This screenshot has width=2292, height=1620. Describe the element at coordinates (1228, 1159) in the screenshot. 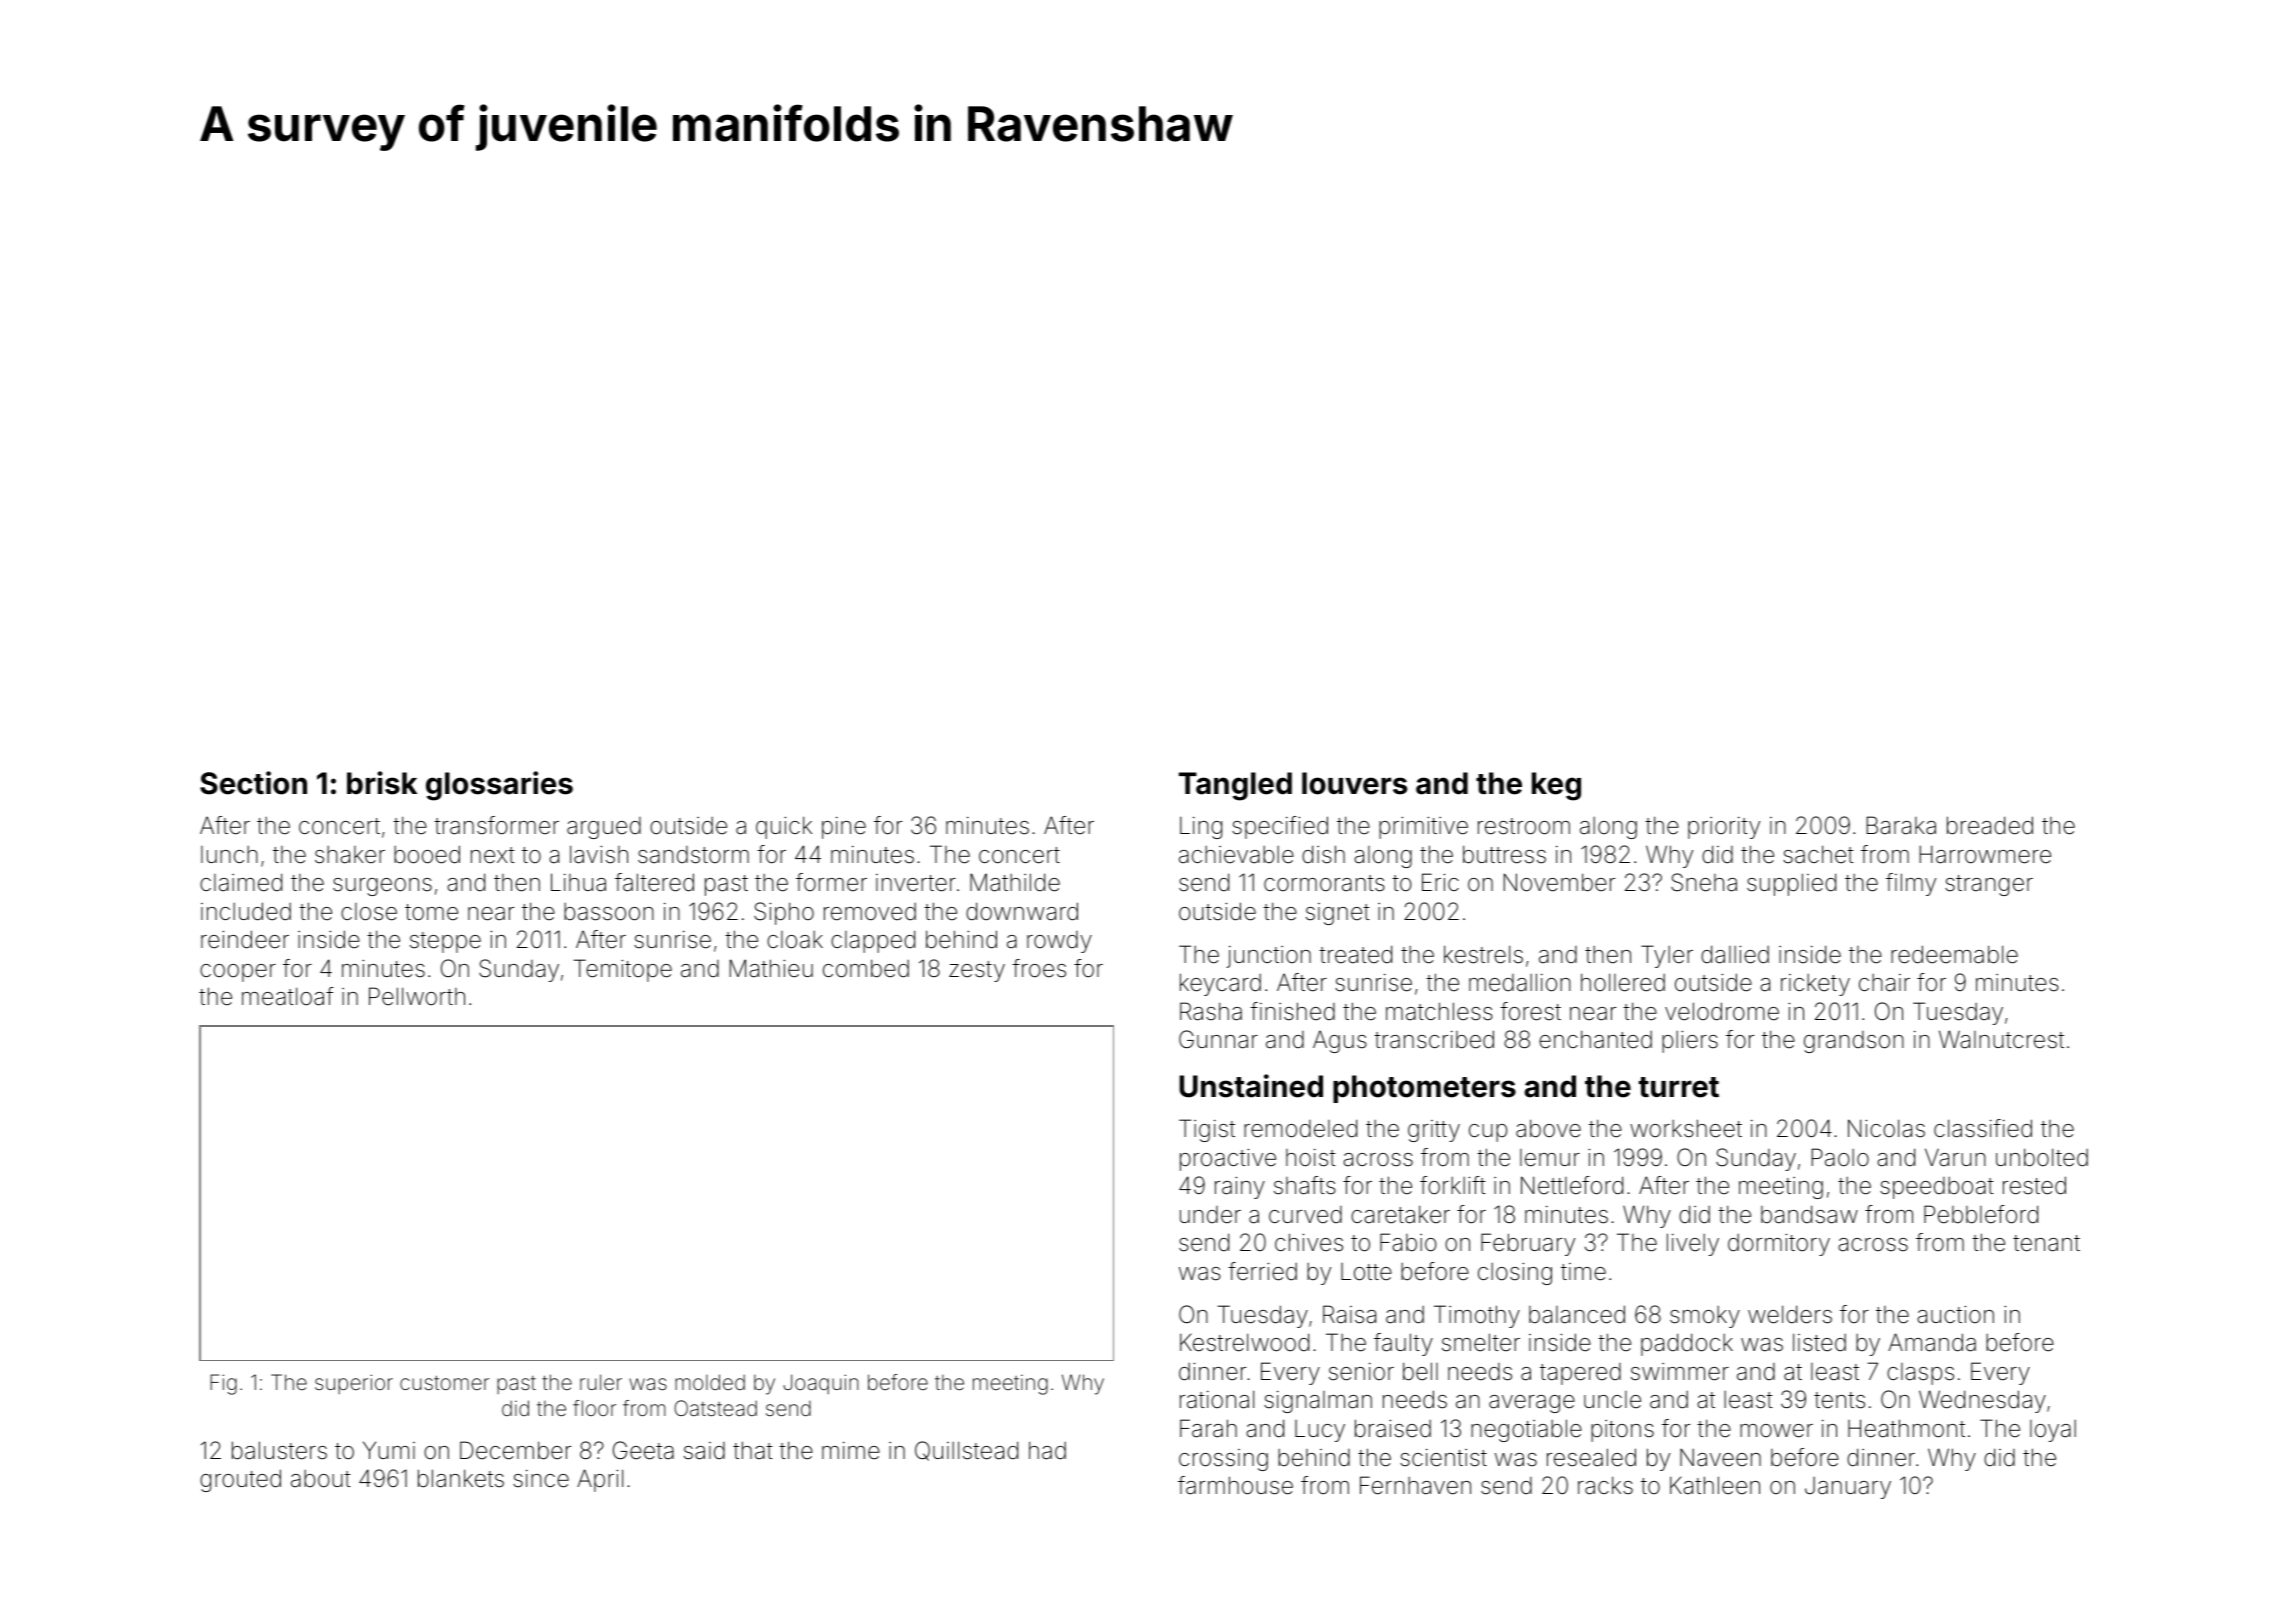

I see `proactive` at that location.
